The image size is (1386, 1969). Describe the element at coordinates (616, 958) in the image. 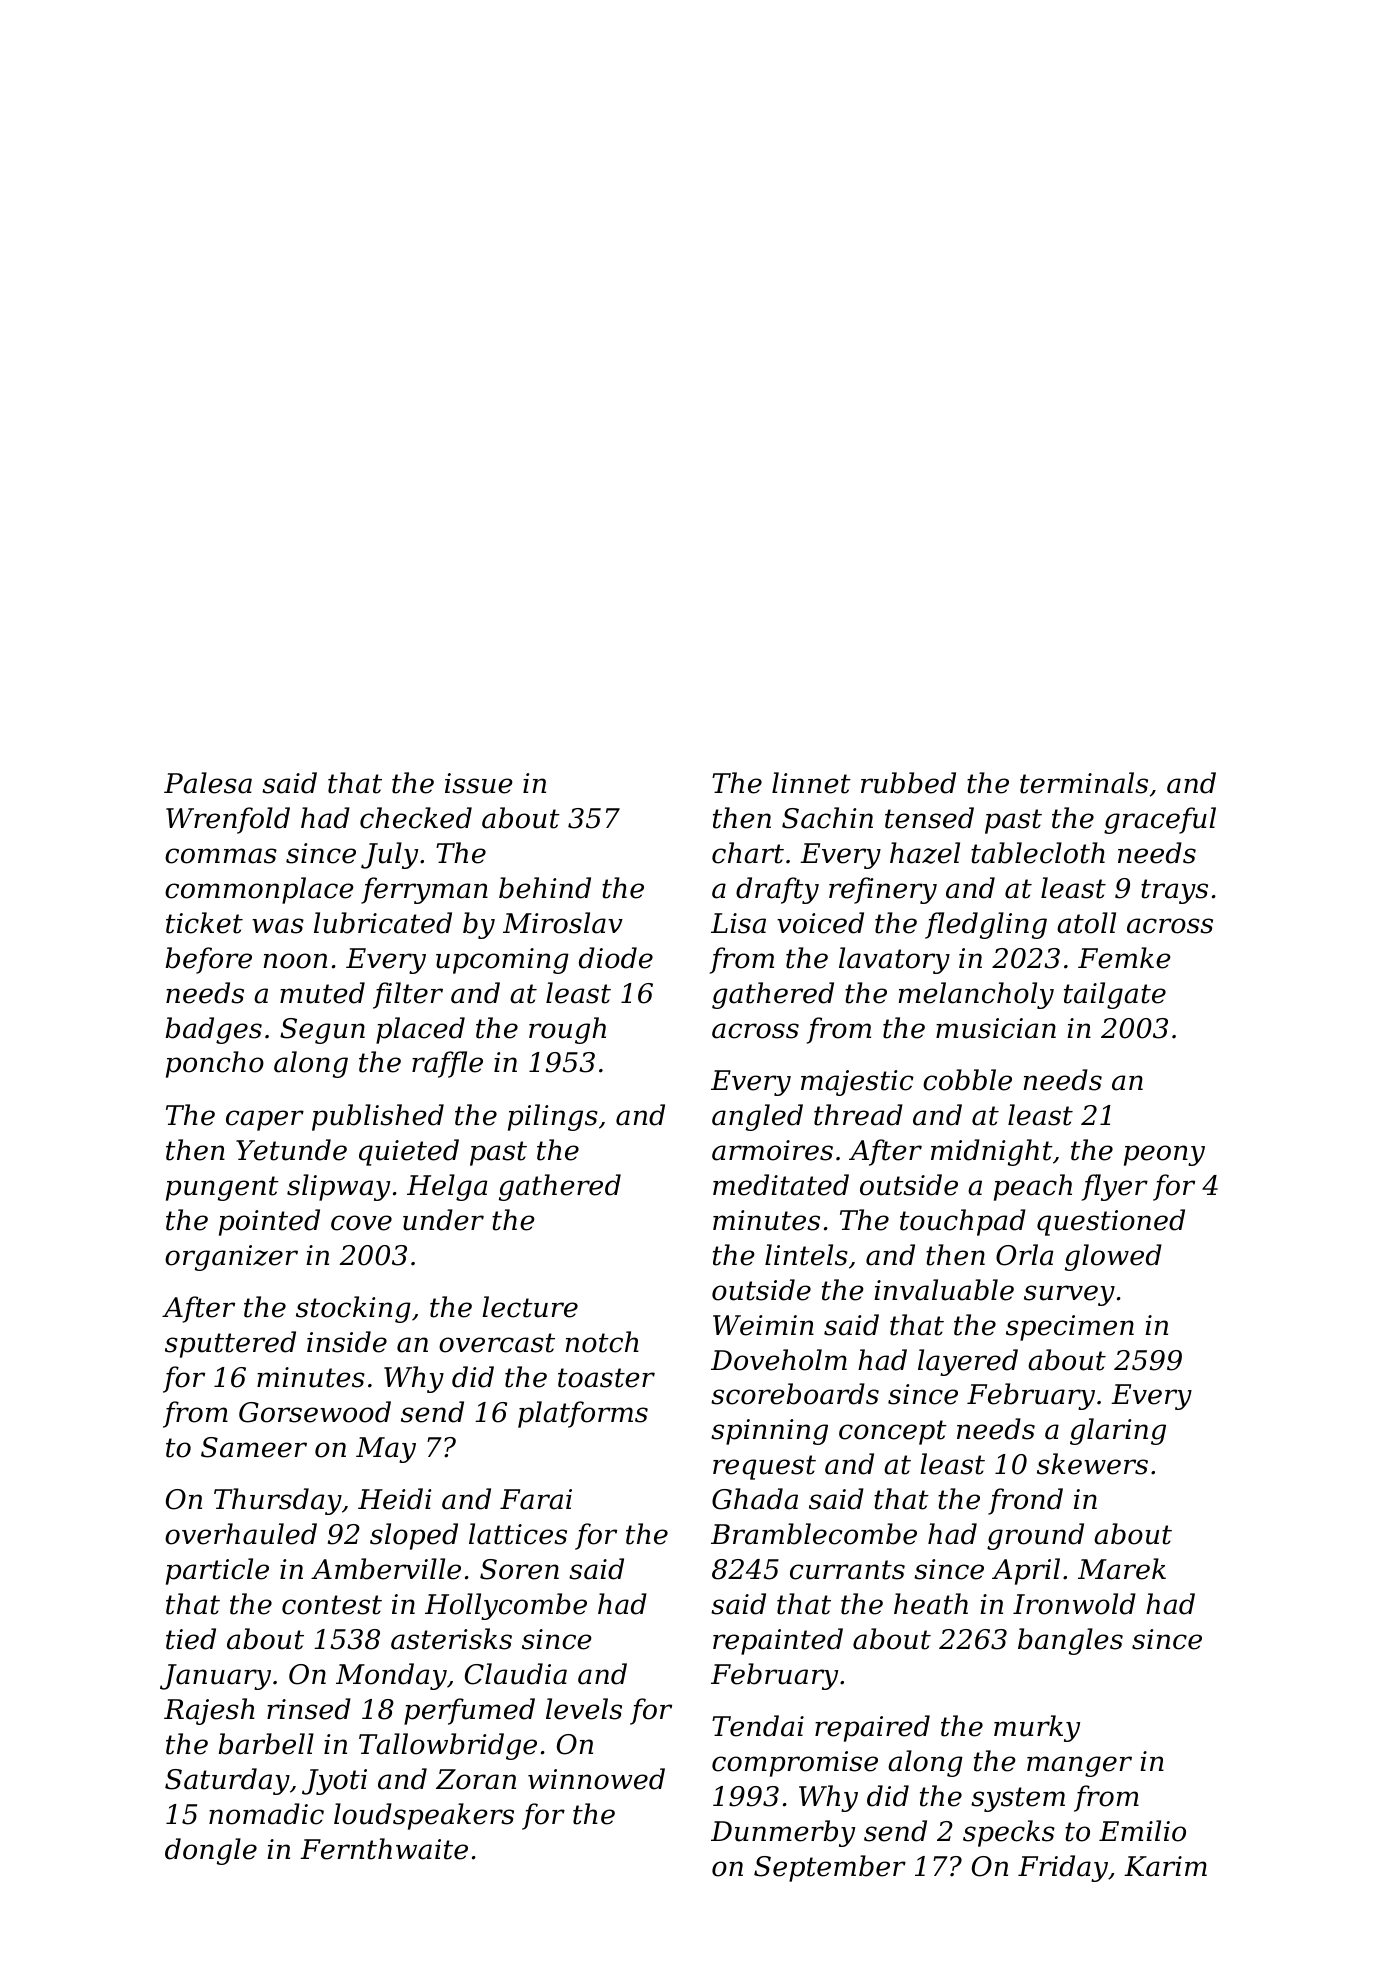

I see `diode` at that location.
